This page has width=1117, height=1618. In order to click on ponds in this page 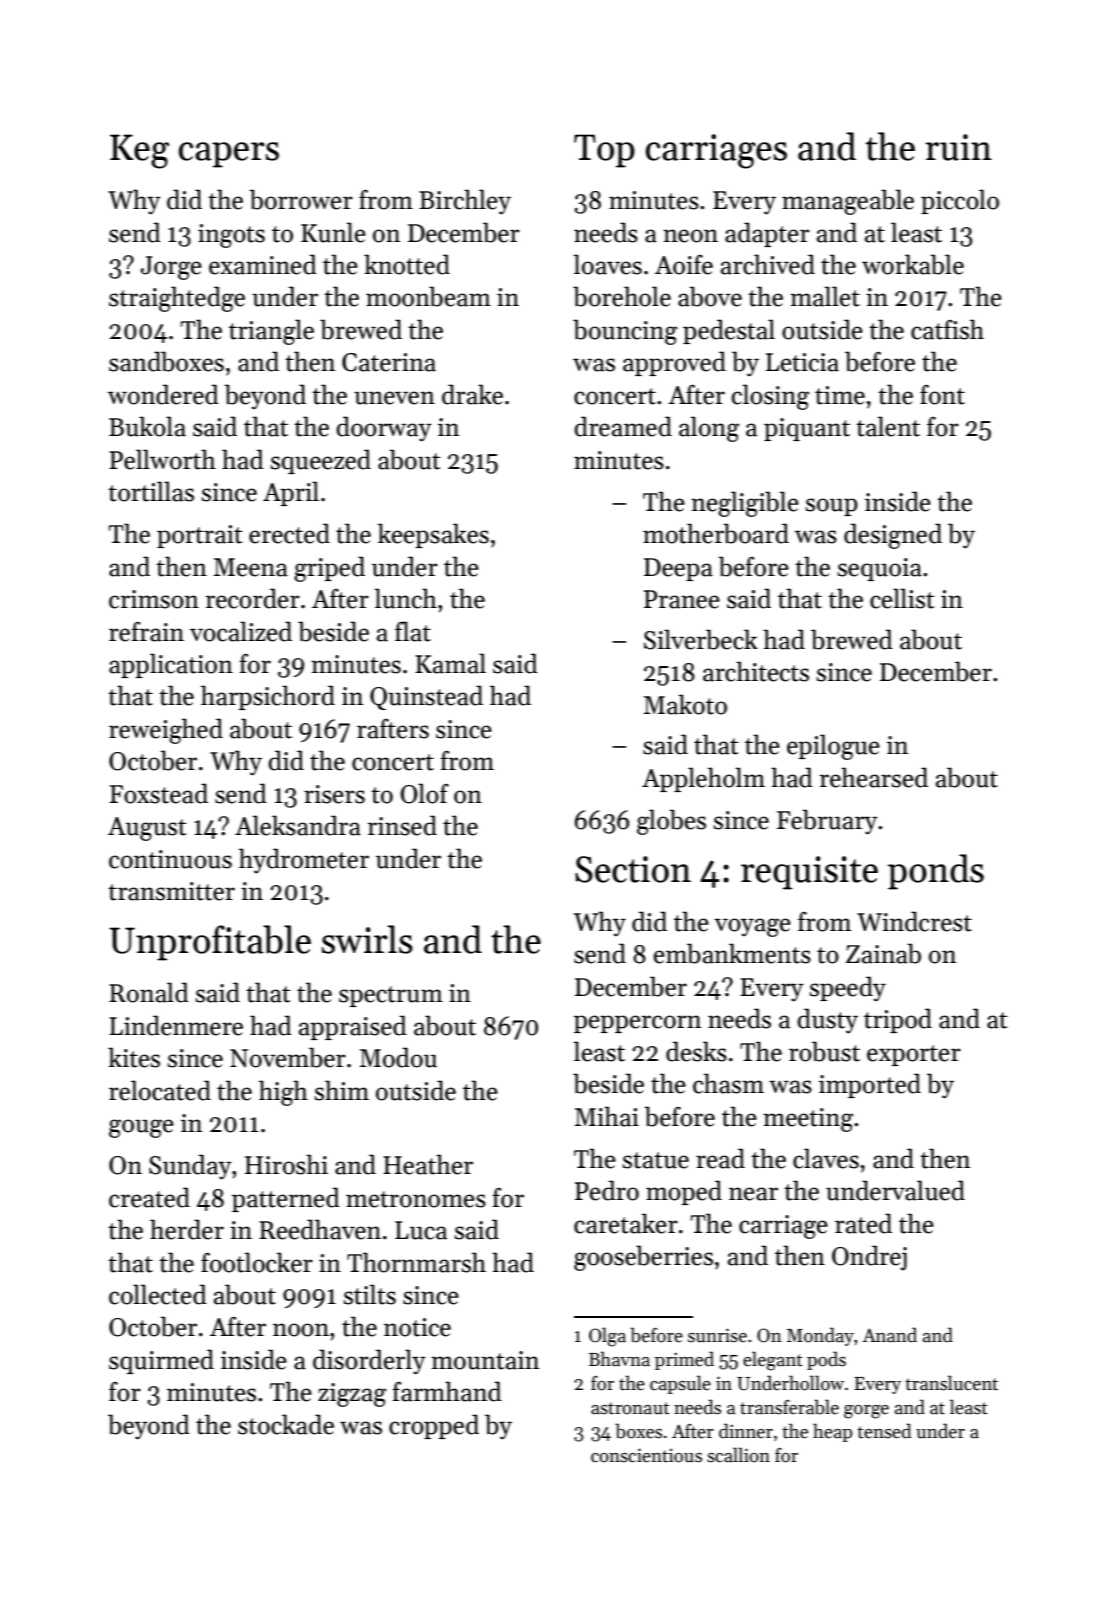, I will do `click(936, 872)`.
